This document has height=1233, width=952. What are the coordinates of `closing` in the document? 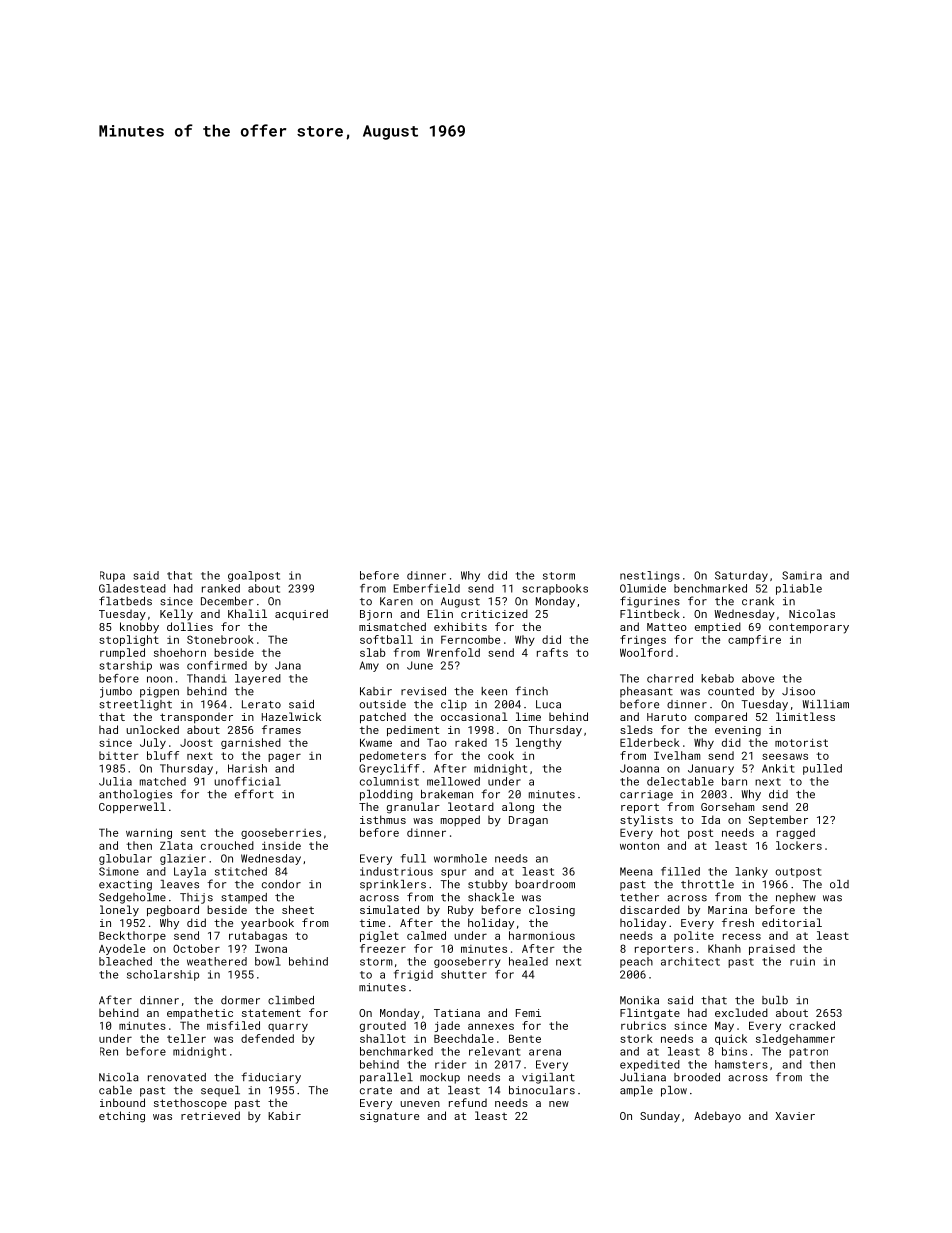 It's located at (552, 911).
